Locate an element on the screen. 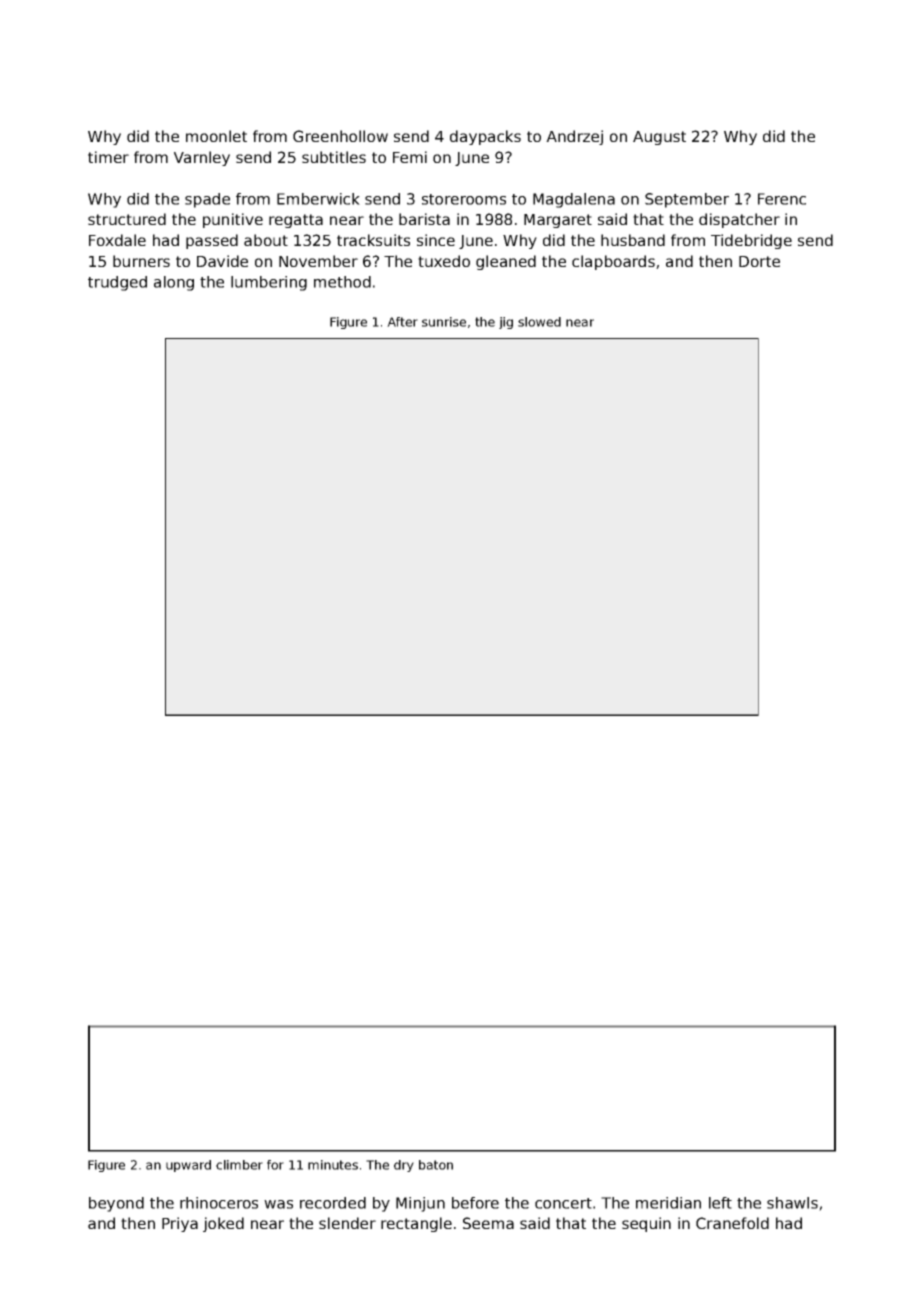  jig is located at coordinates (506, 323).
